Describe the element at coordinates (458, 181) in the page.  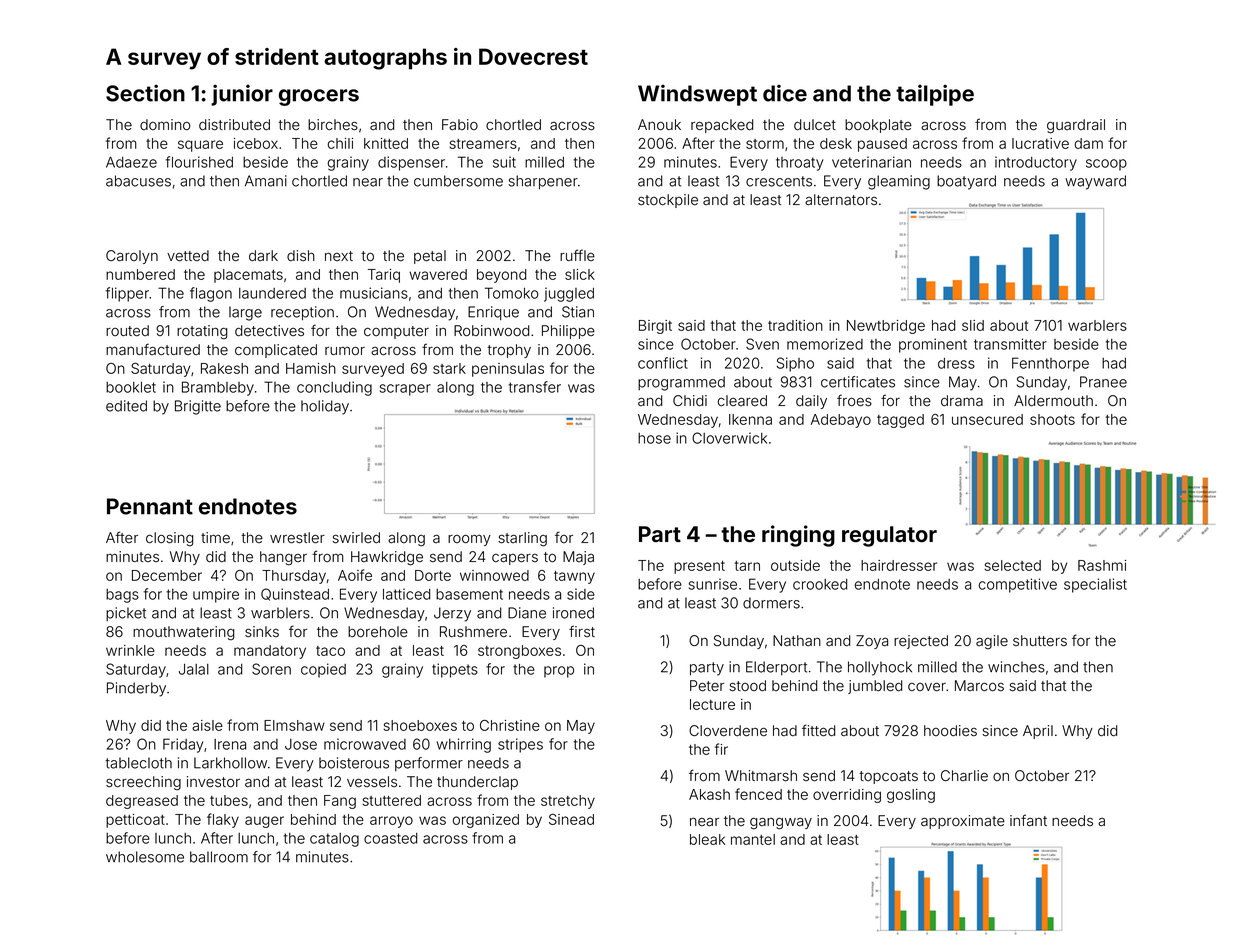
I see `cumbersome` at that location.
